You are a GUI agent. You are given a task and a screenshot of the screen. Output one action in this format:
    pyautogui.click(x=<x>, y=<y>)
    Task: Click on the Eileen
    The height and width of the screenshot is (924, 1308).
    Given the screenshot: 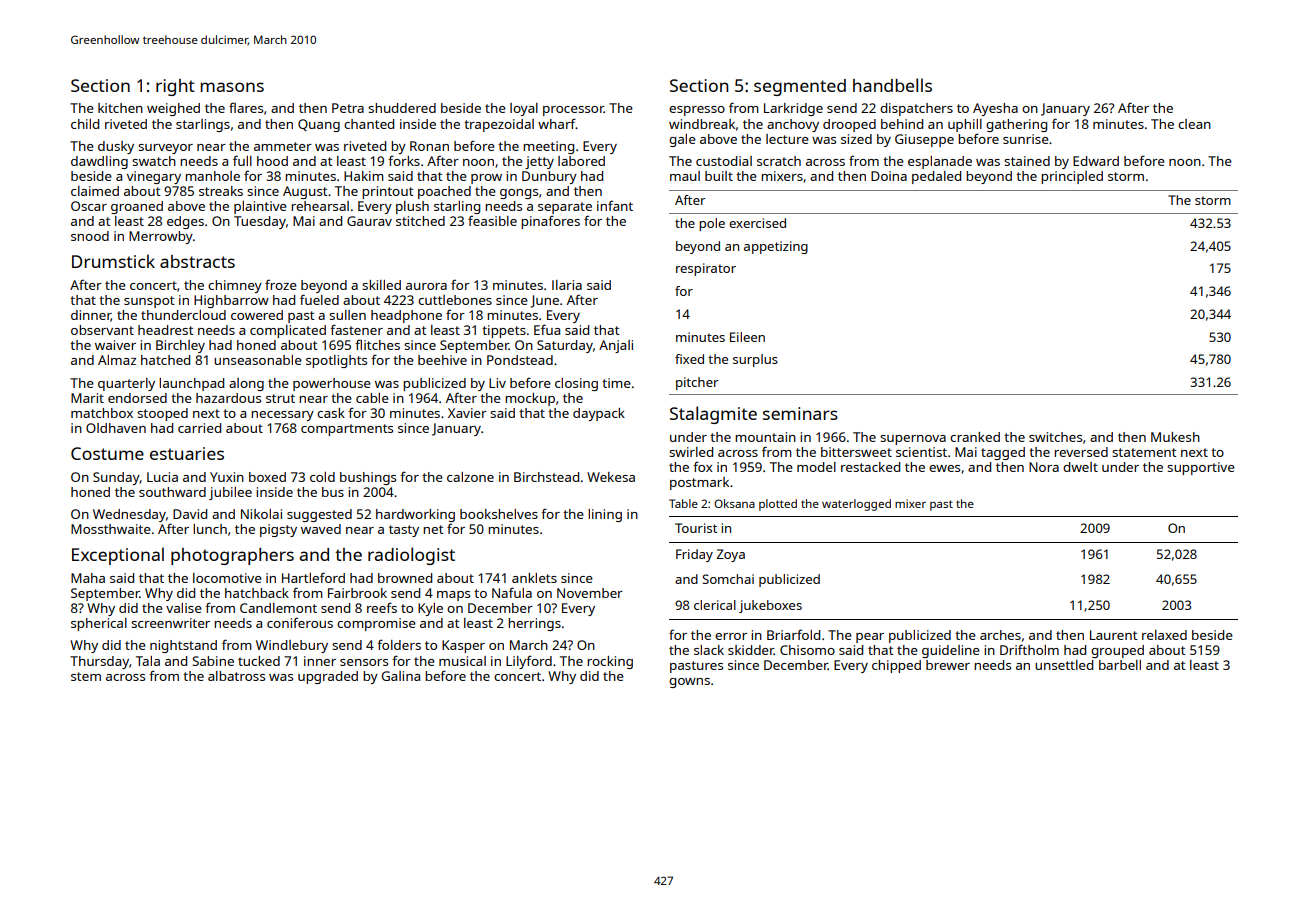 What is the action you would take?
    pyautogui.click(x=747, y=337)
